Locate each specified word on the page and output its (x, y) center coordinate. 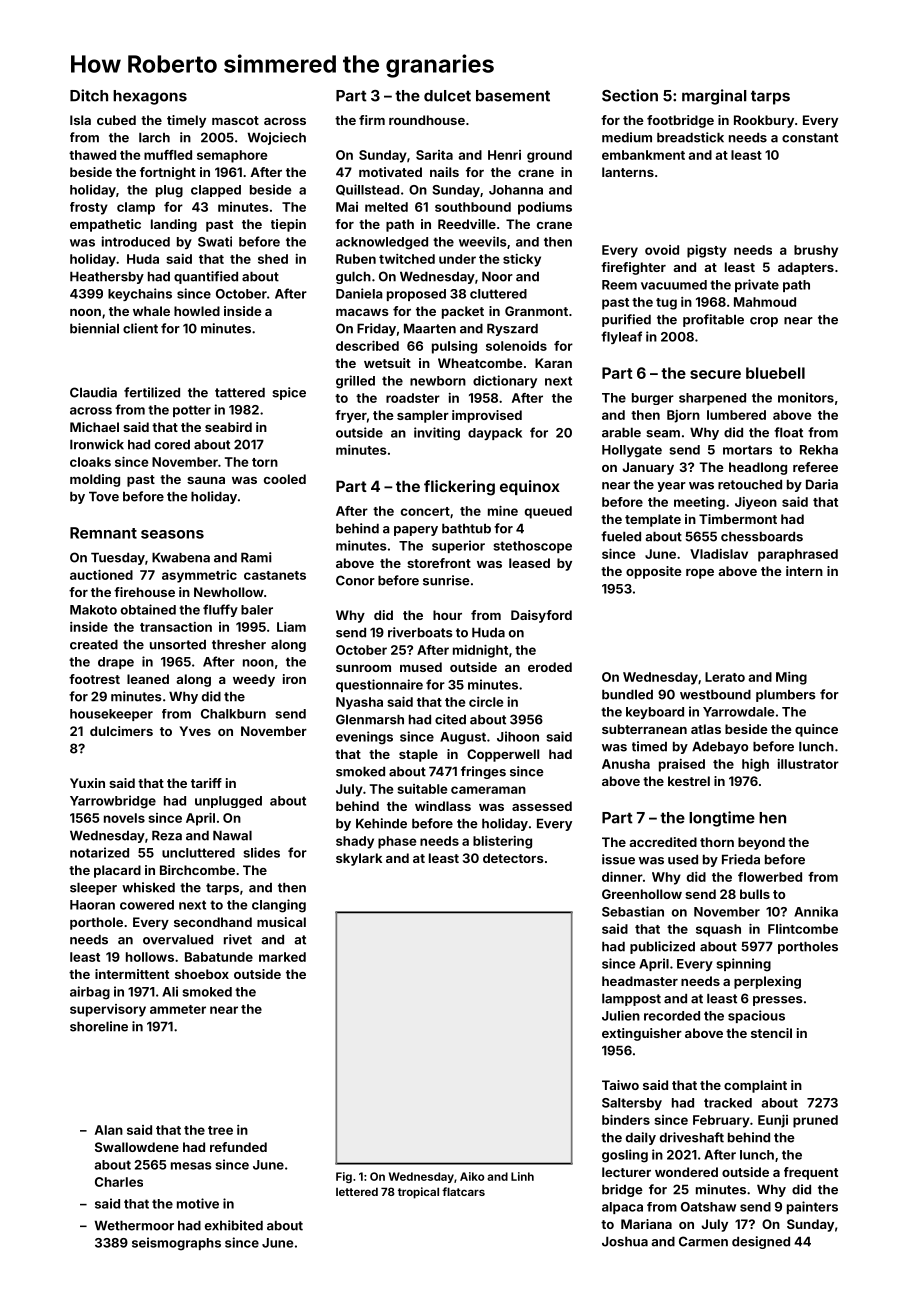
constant (810, 138)
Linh (522, 1176)
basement (513, 96)
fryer (351, 416)
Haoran (92, 905)
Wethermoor (134, 1225)
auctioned (101, 575)
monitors (806, 397)
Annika (816, 911)
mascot (235, 120)
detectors (513, 858)
